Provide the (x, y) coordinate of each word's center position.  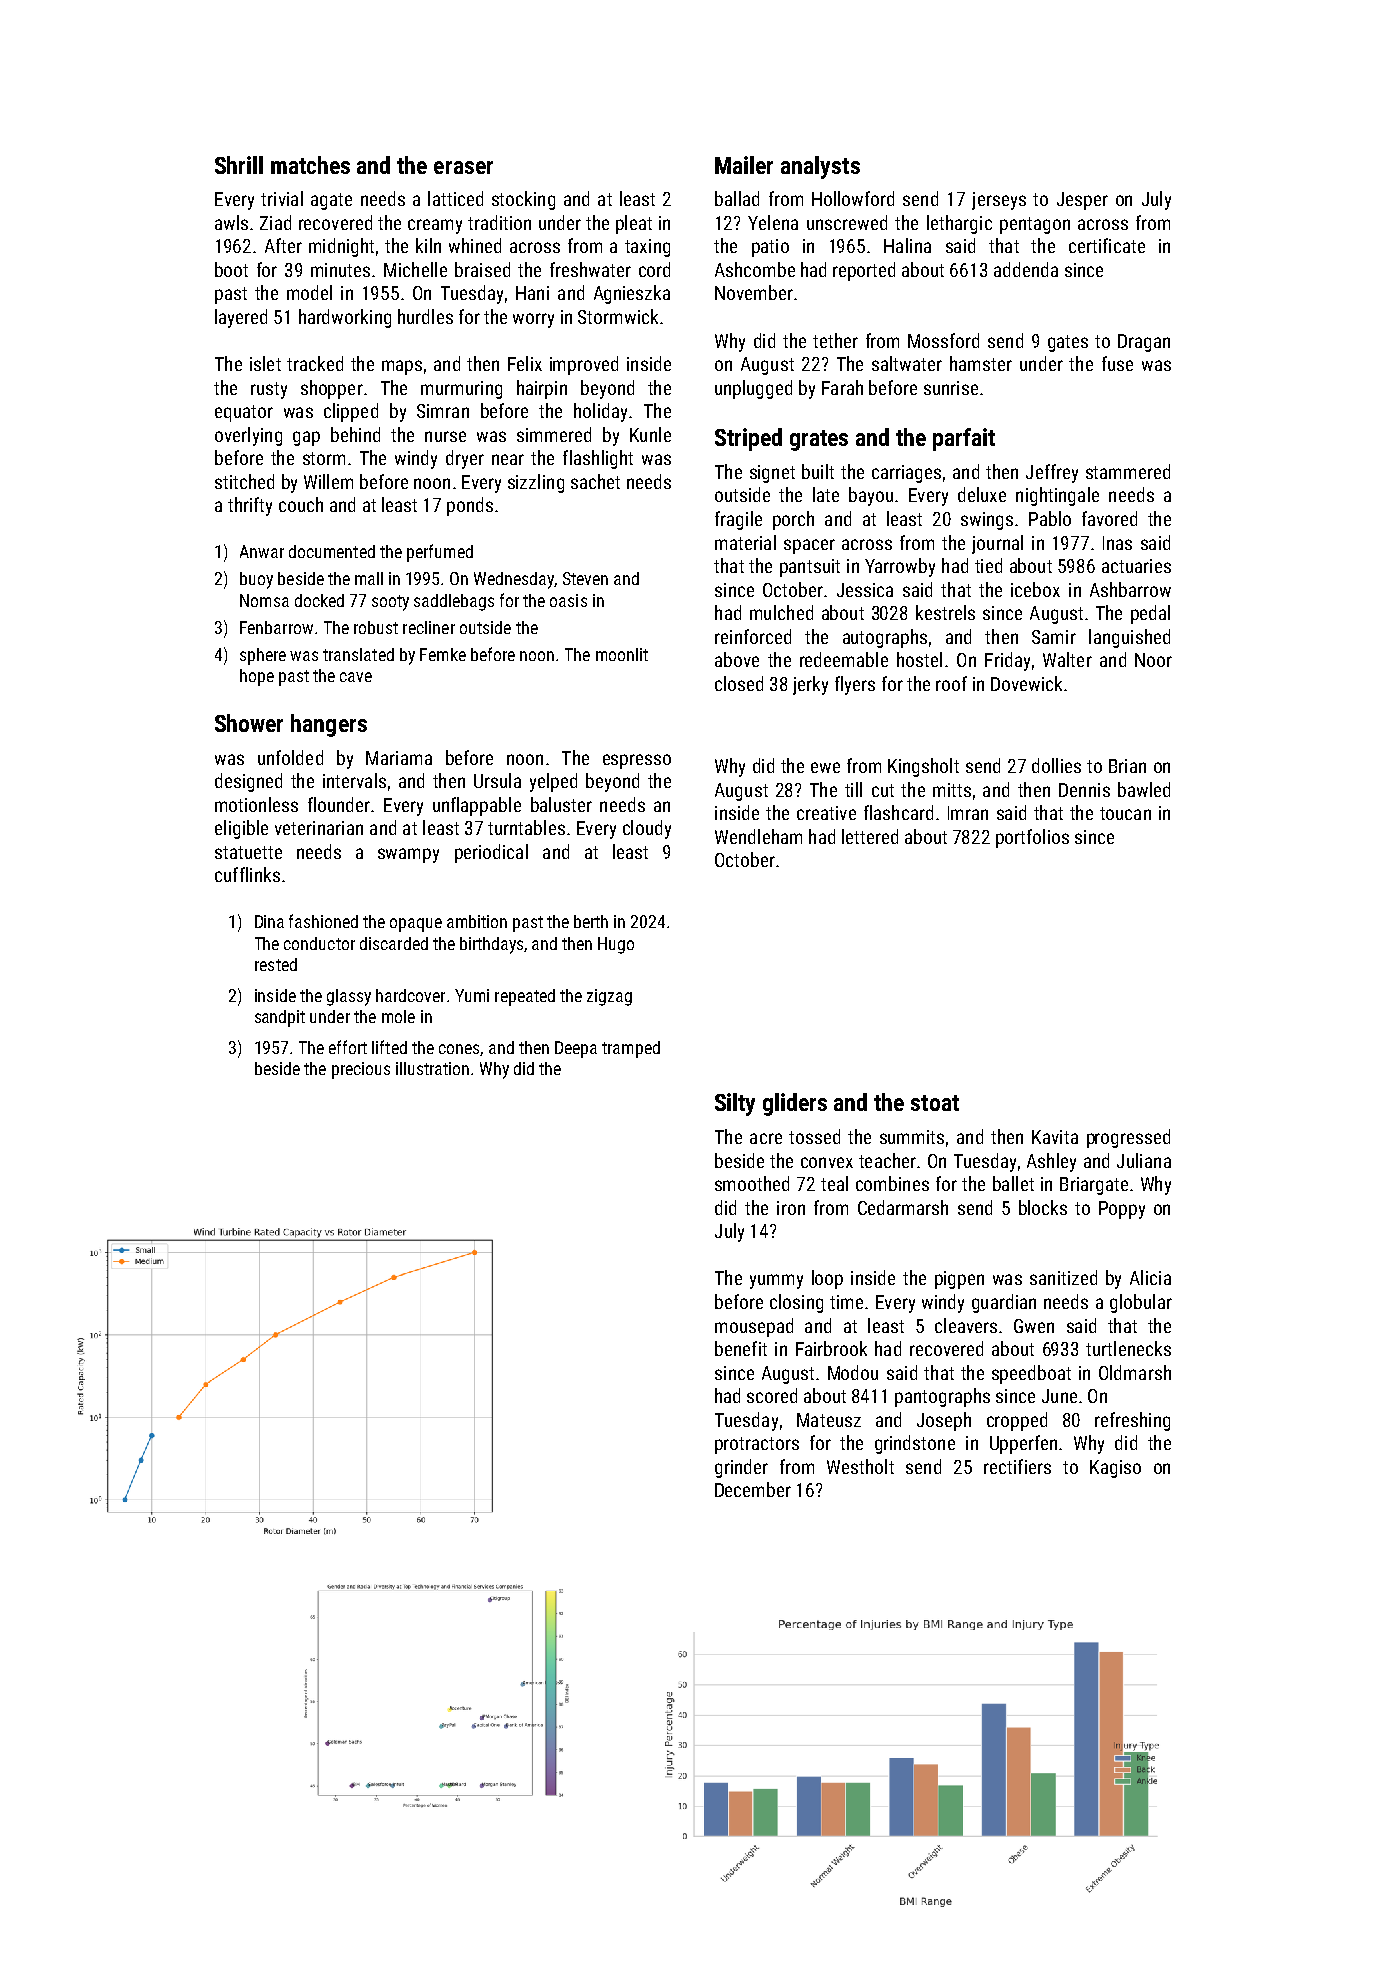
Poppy (1122, 1210)
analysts (820, 167)
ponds (470, 506)
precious (361, 1070)
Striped (748, 439)
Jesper (1082, 201)
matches (310, 165)
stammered (1128, 471)
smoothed (752, 1183)
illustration (432, 1068)
